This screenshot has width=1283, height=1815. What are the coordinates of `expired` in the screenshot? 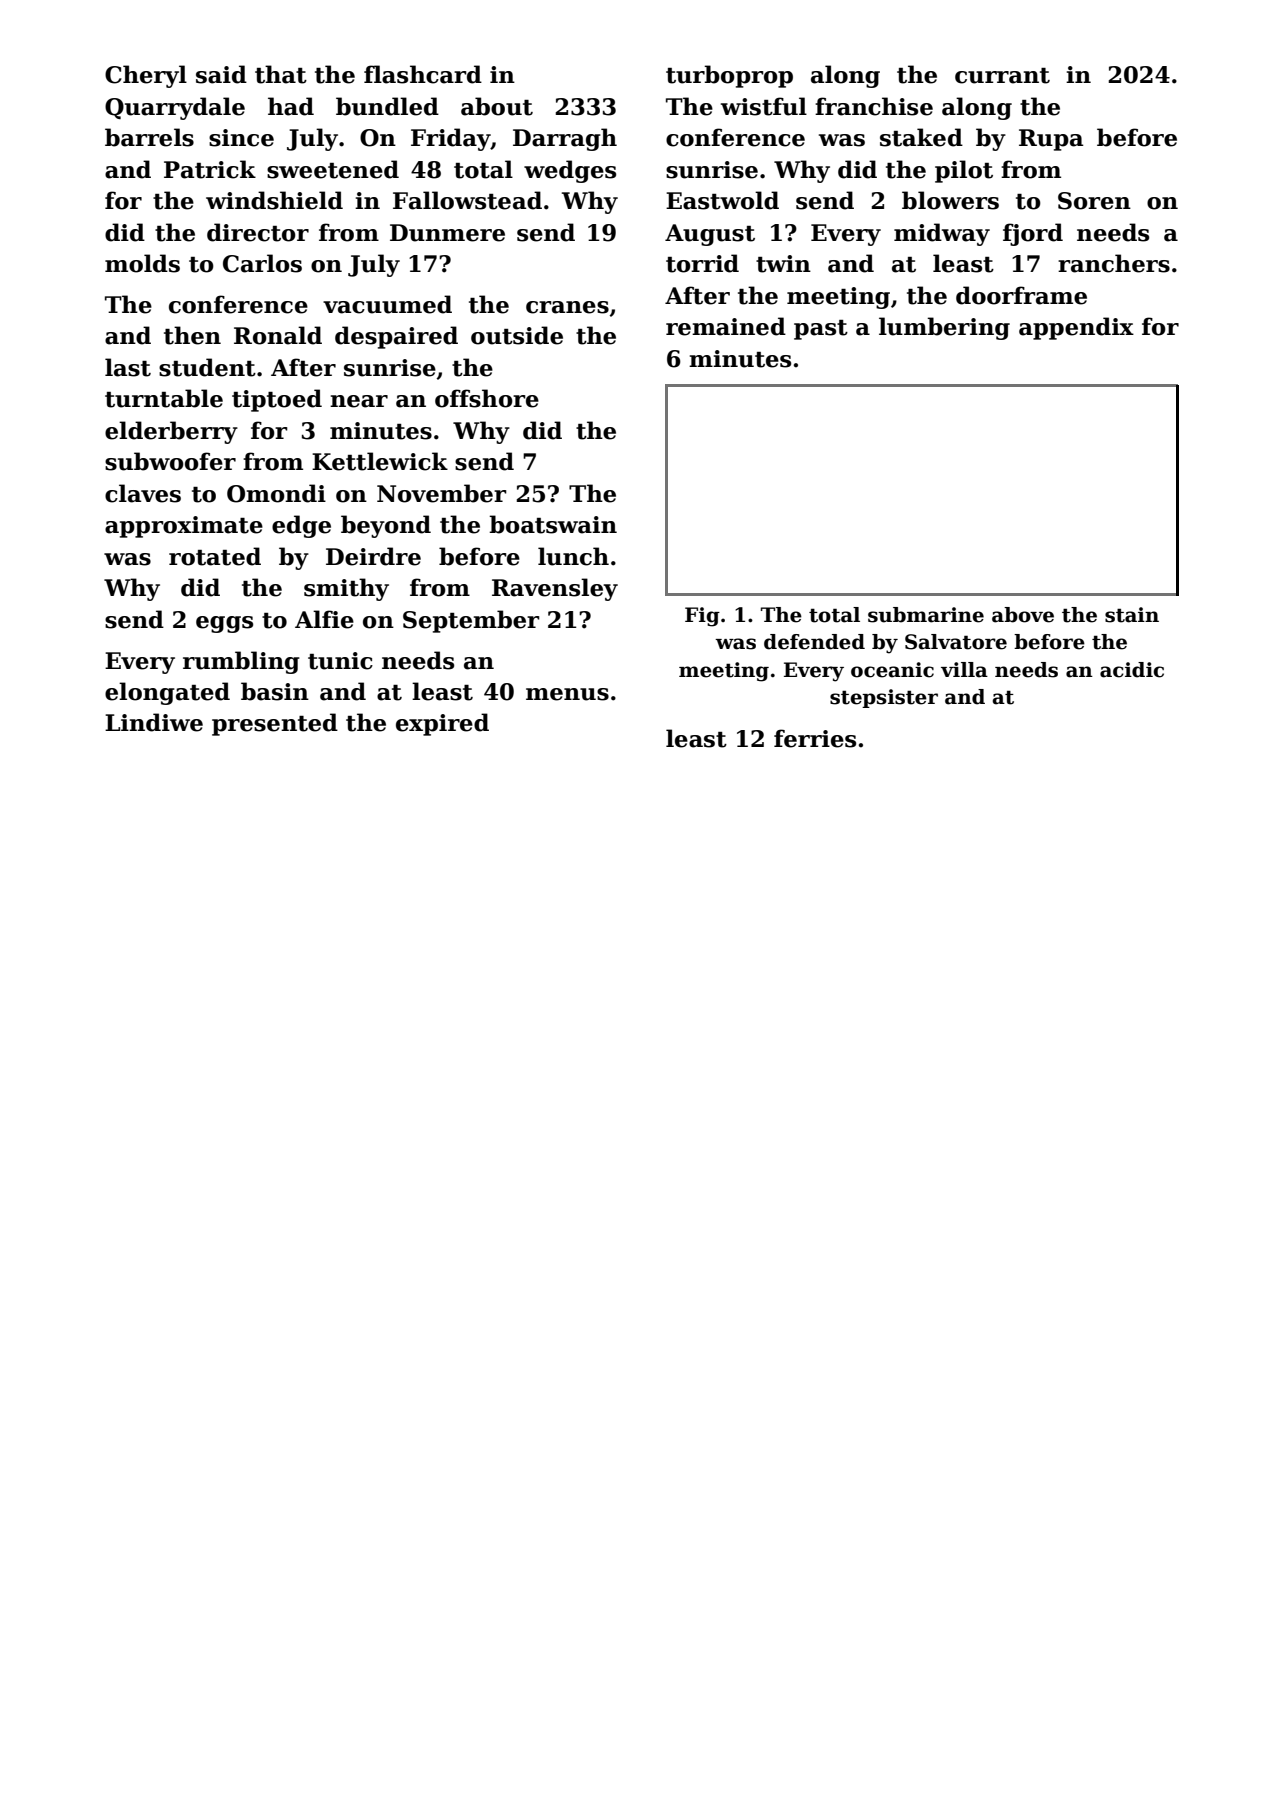 It's located at (442, 724).
